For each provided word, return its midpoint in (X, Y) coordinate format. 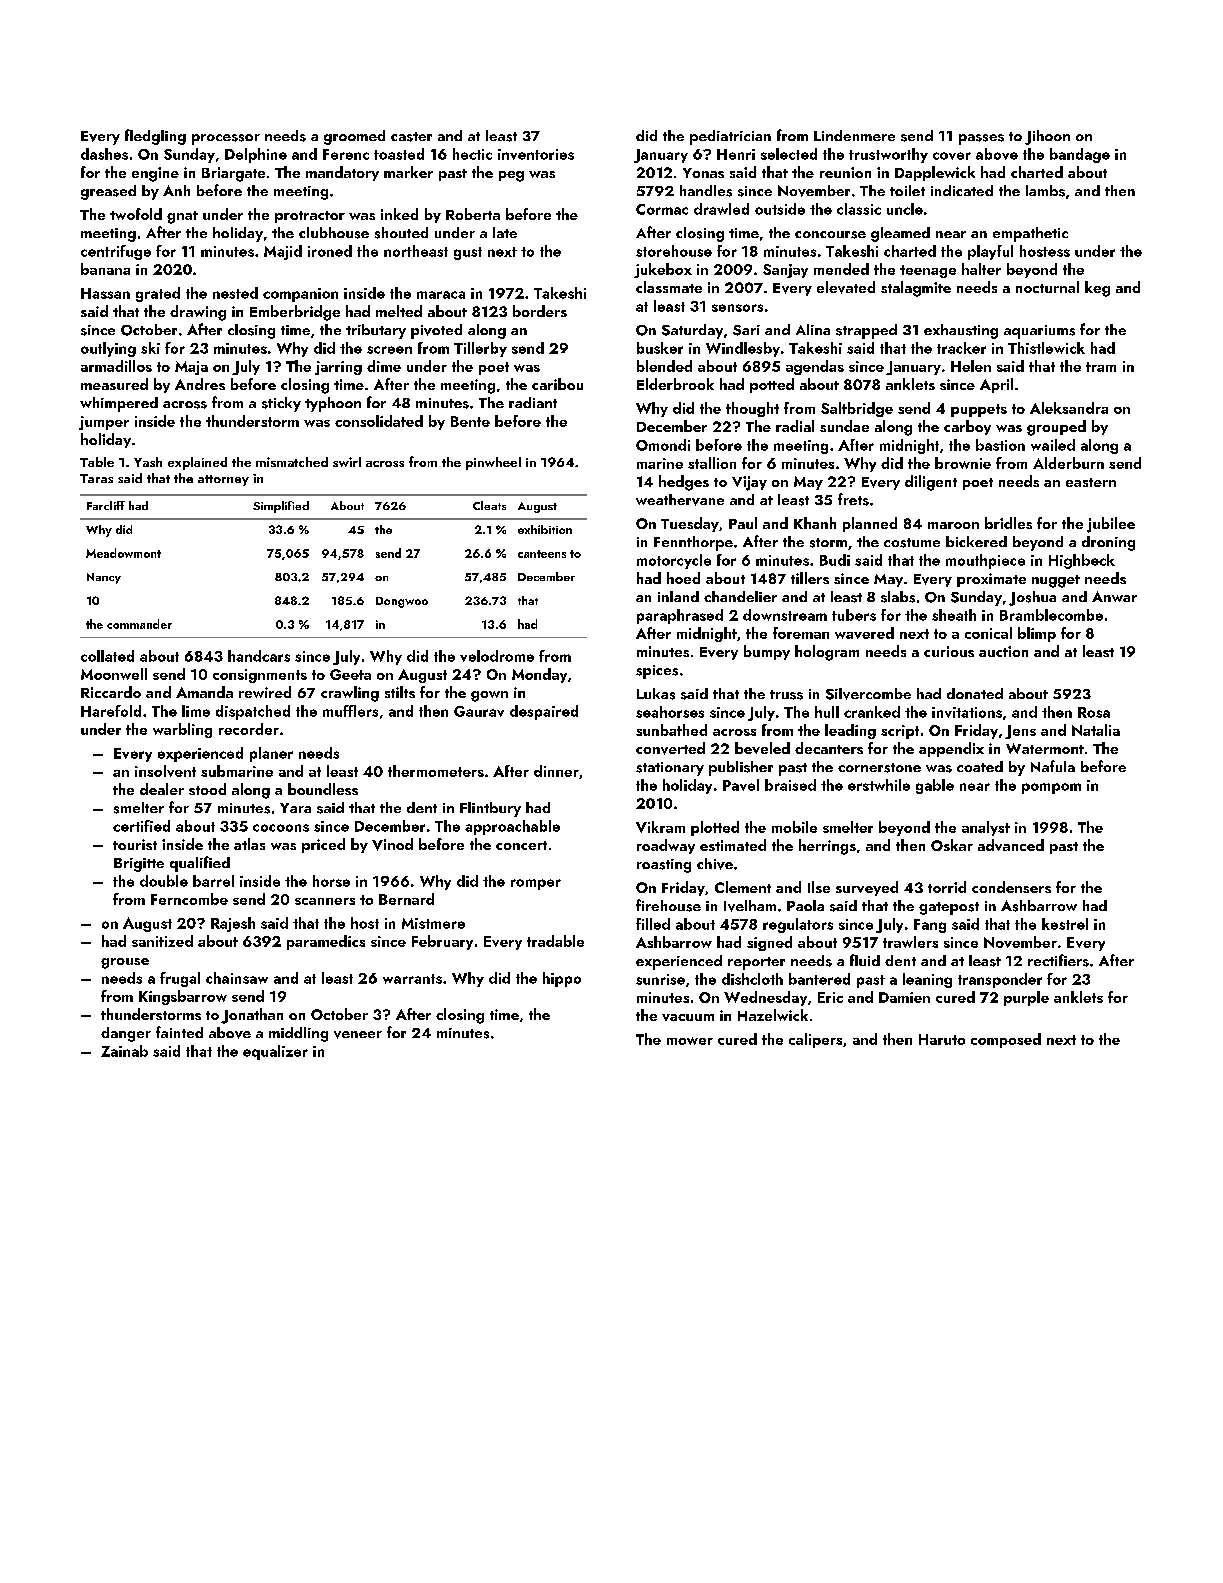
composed (1006, 1040)
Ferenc (346, 154)
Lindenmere (854, 135)
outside (780, 209)
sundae (844, 426)
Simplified (281, 507)
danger (126, 1034)
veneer (358, 1035)
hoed (683, 578)
